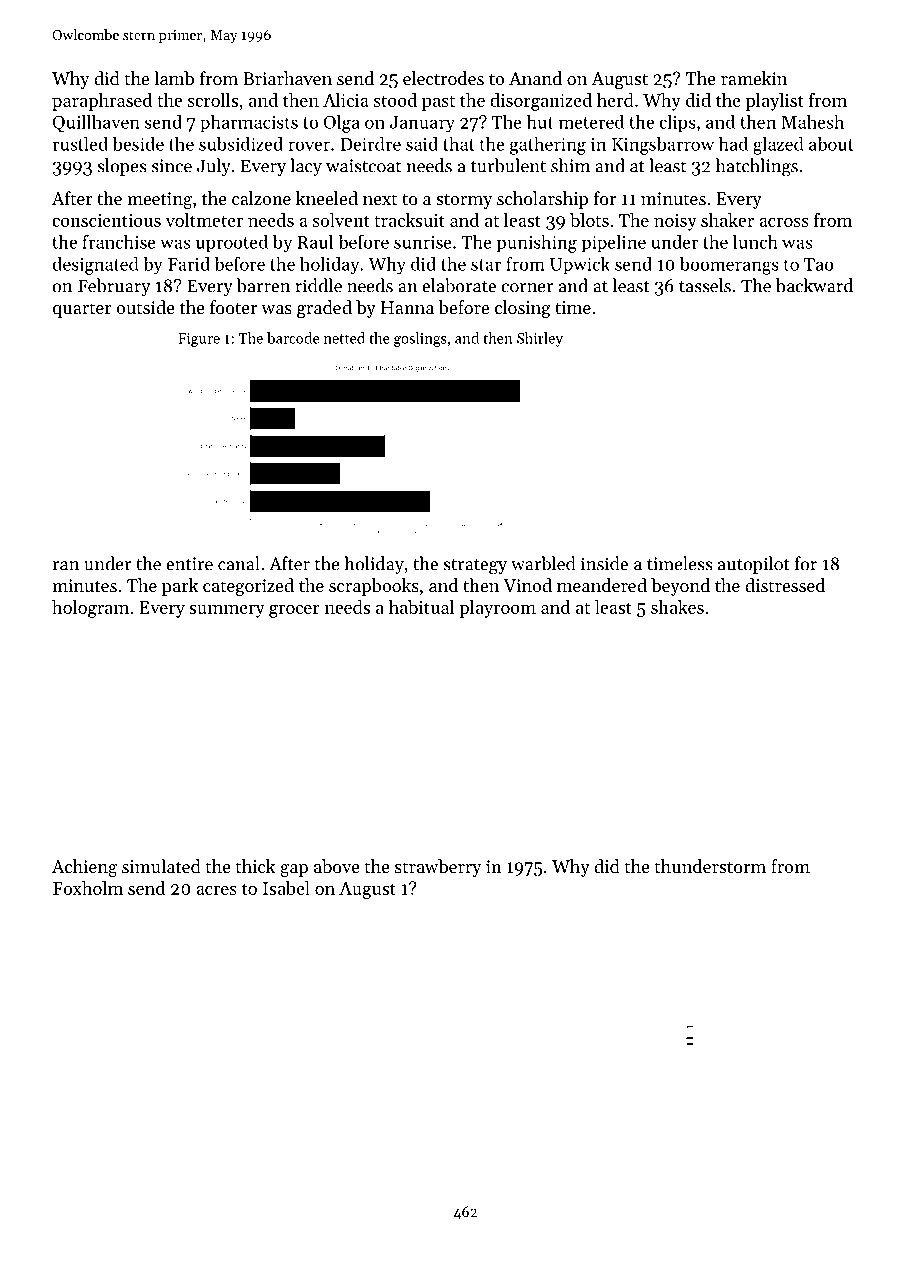 The image size is (907, 1288). What do you see at coordinates (216, 890) in the image?
I see `acres` at bounding box center [216, 890].
